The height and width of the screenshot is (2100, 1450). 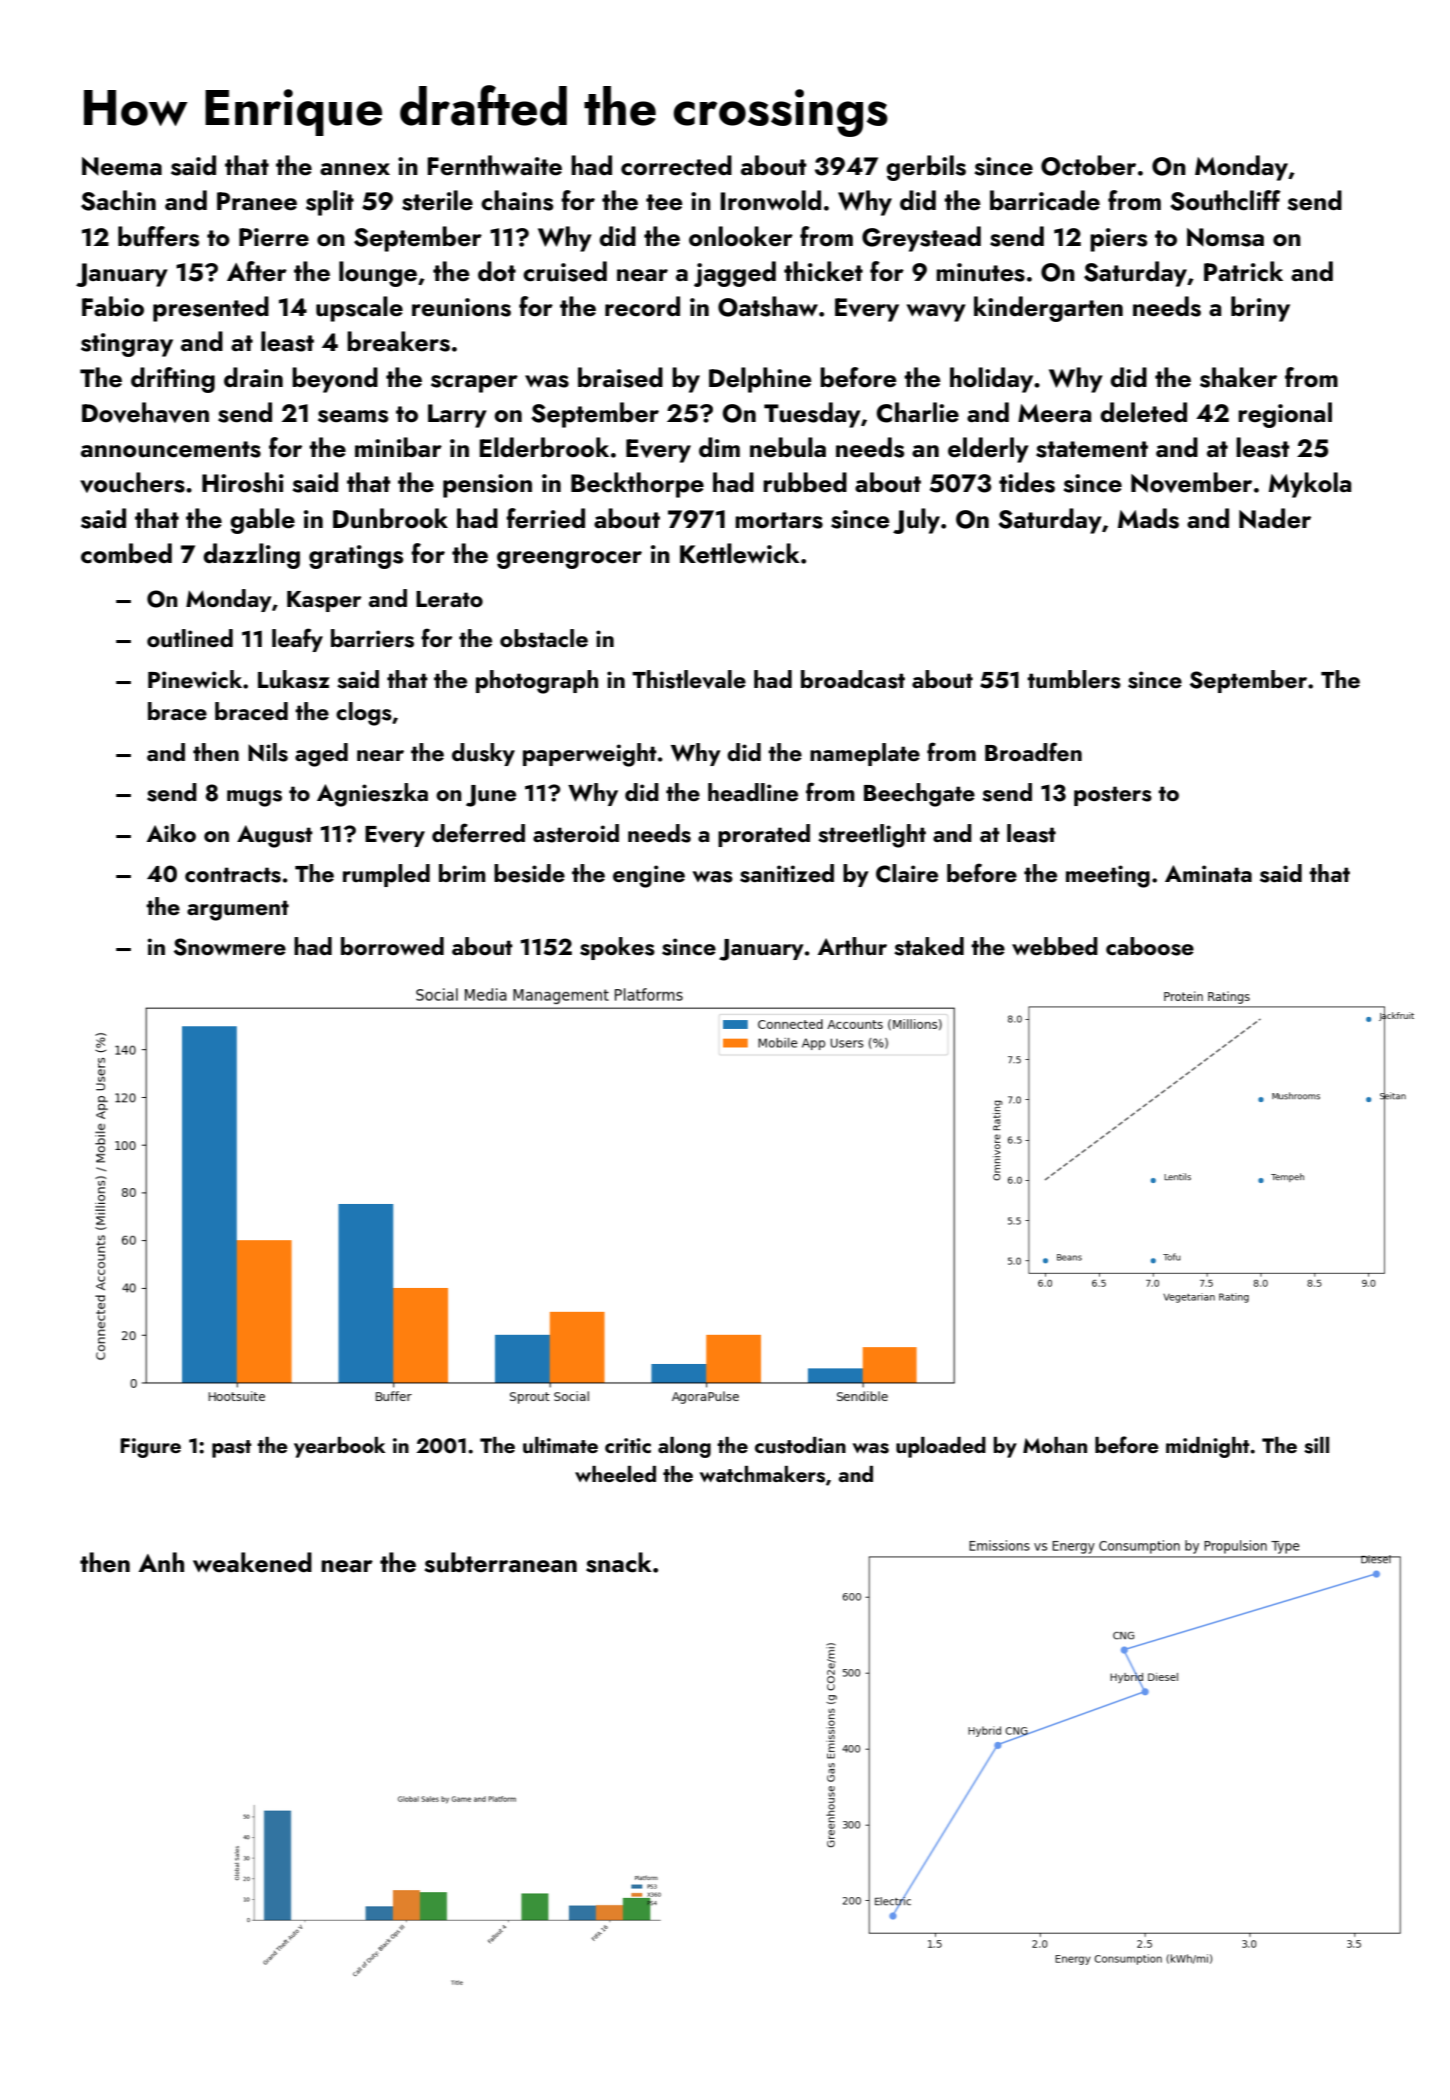 What do you see at coordinates (619, 1562) in the screenshot?
I see `snack` at bounding box center [619, 1562].
